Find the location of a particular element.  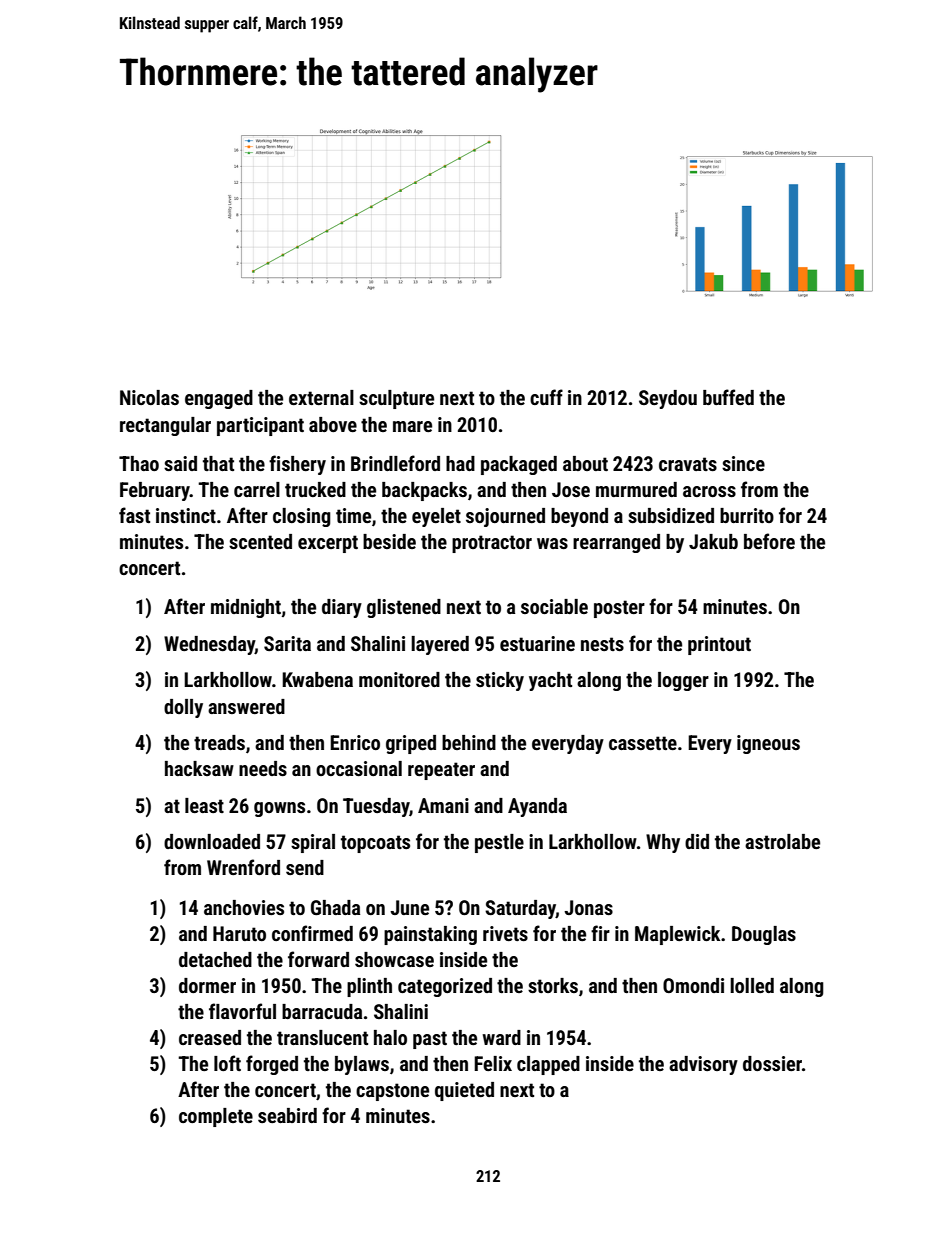

midnight is located at coordinates (246, 608).
